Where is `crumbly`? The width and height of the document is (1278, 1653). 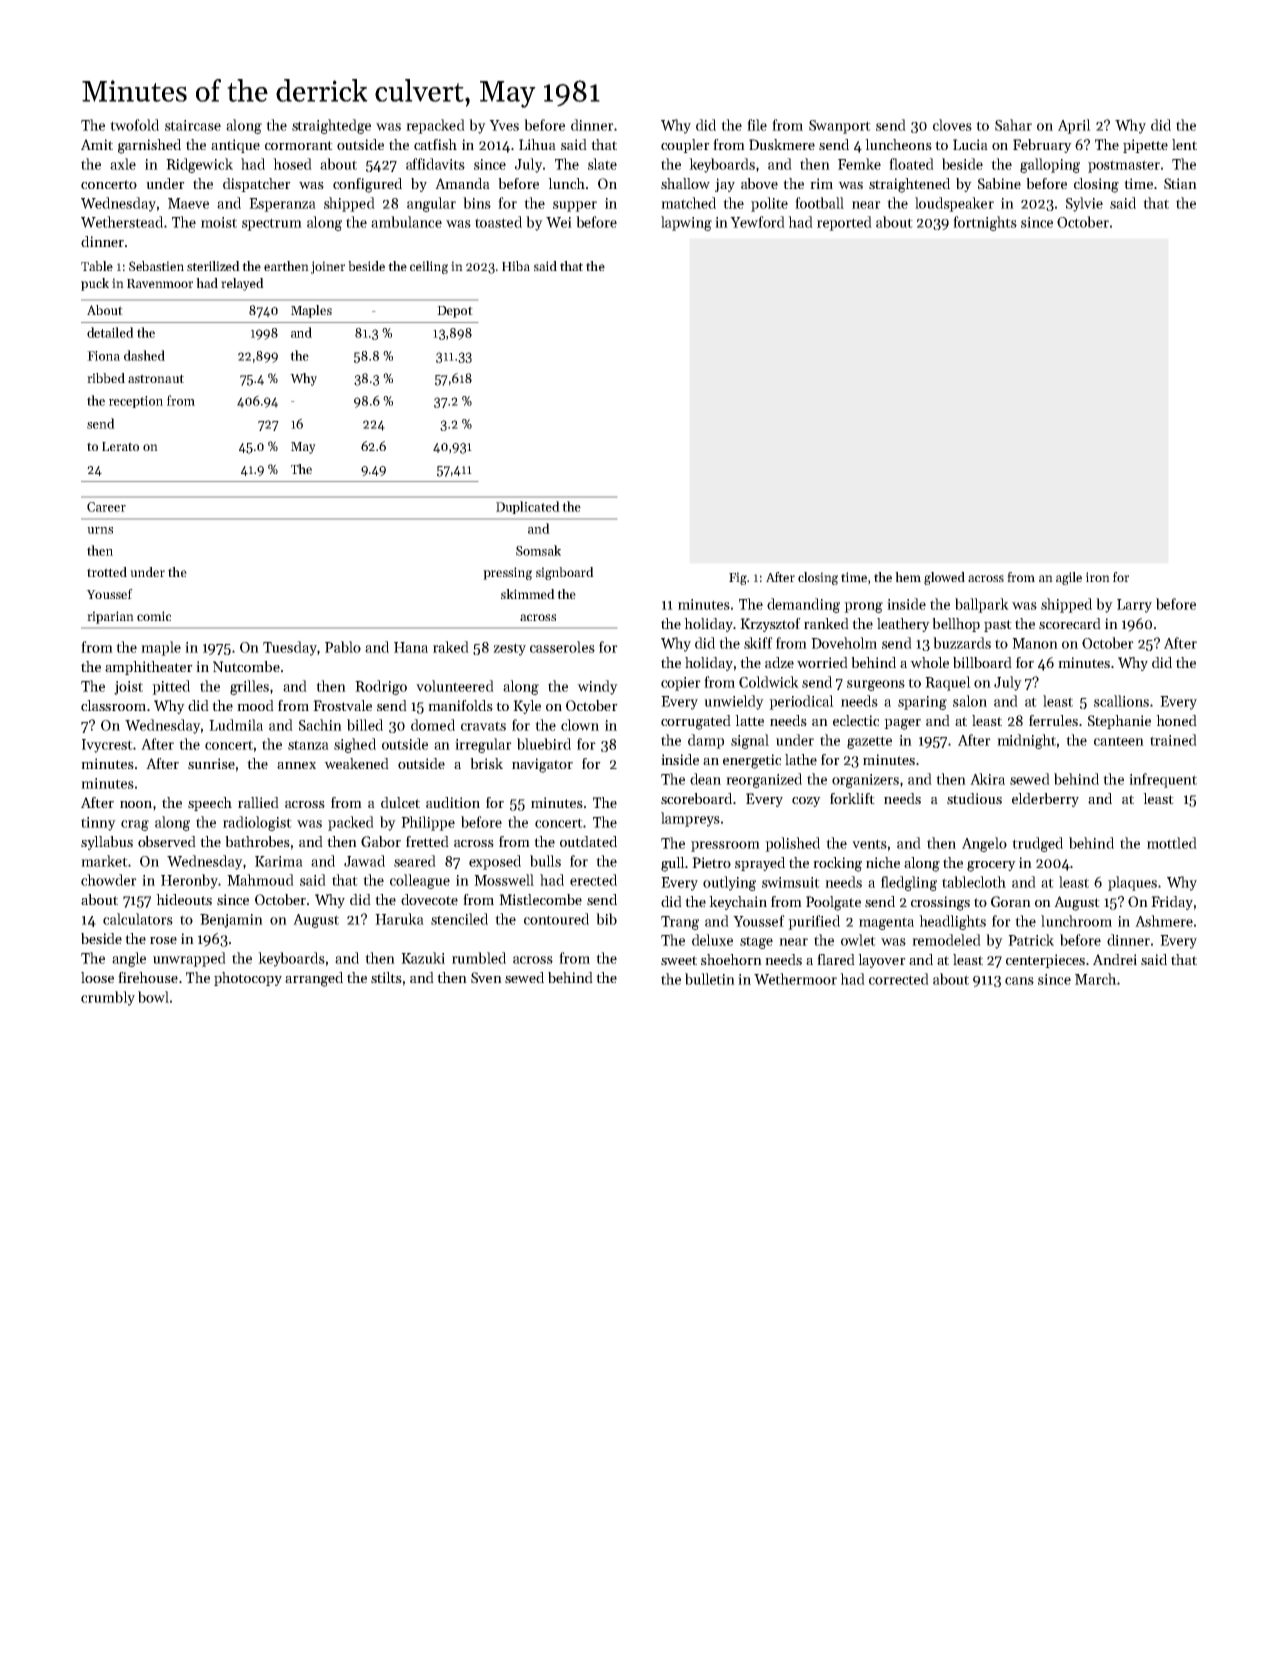 crumbly is located at coordinates (108, 998).
